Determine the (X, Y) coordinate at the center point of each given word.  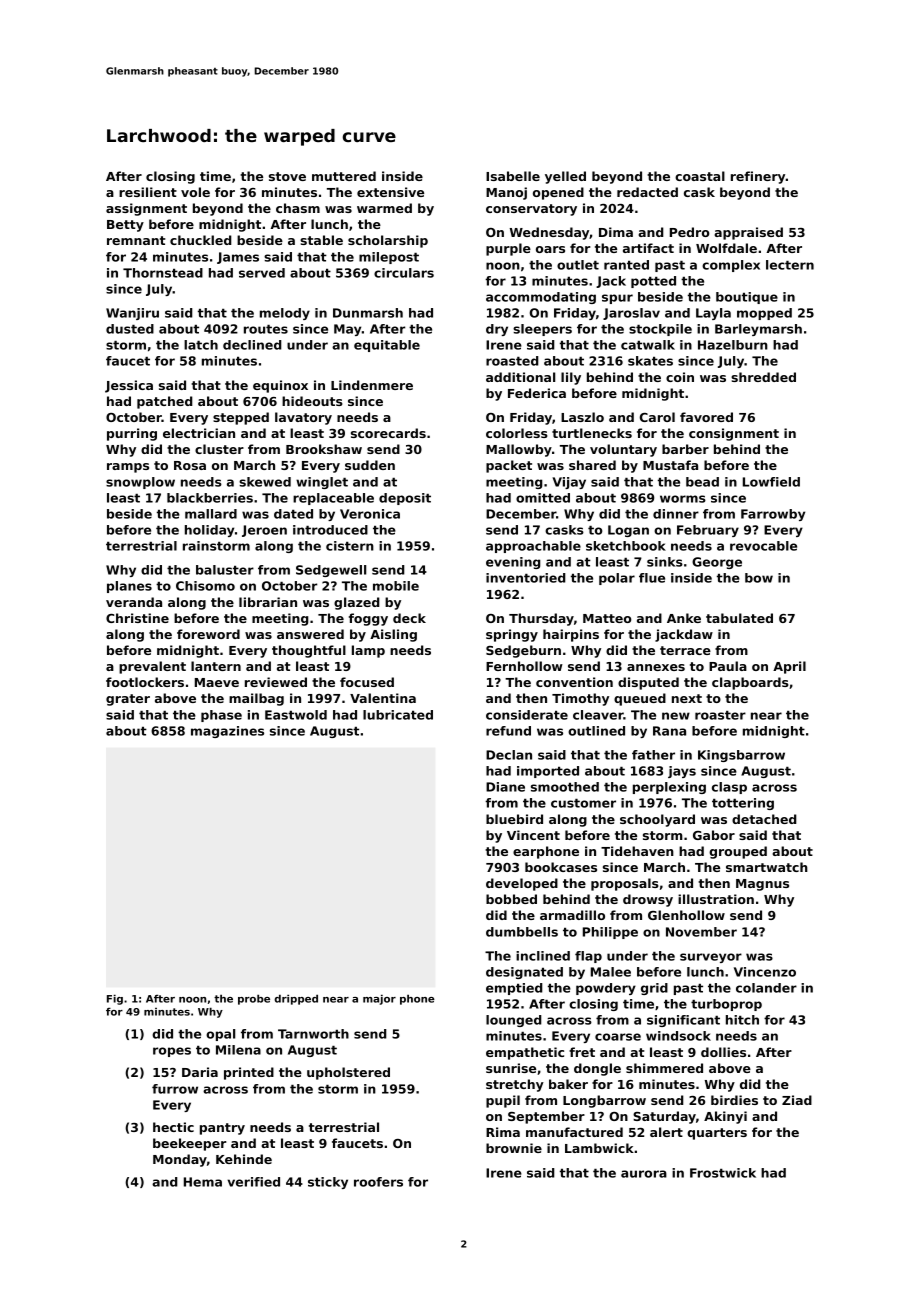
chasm (298, 208)
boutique (747, 298)
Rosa (190, 465)
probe (254, 999)
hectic (173, 1127)
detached (764, 819)
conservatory (531, 210)
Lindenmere (372, 385)
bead (702, 482)
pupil (503, 1101)
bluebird (514, 819)
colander (766, 988)
